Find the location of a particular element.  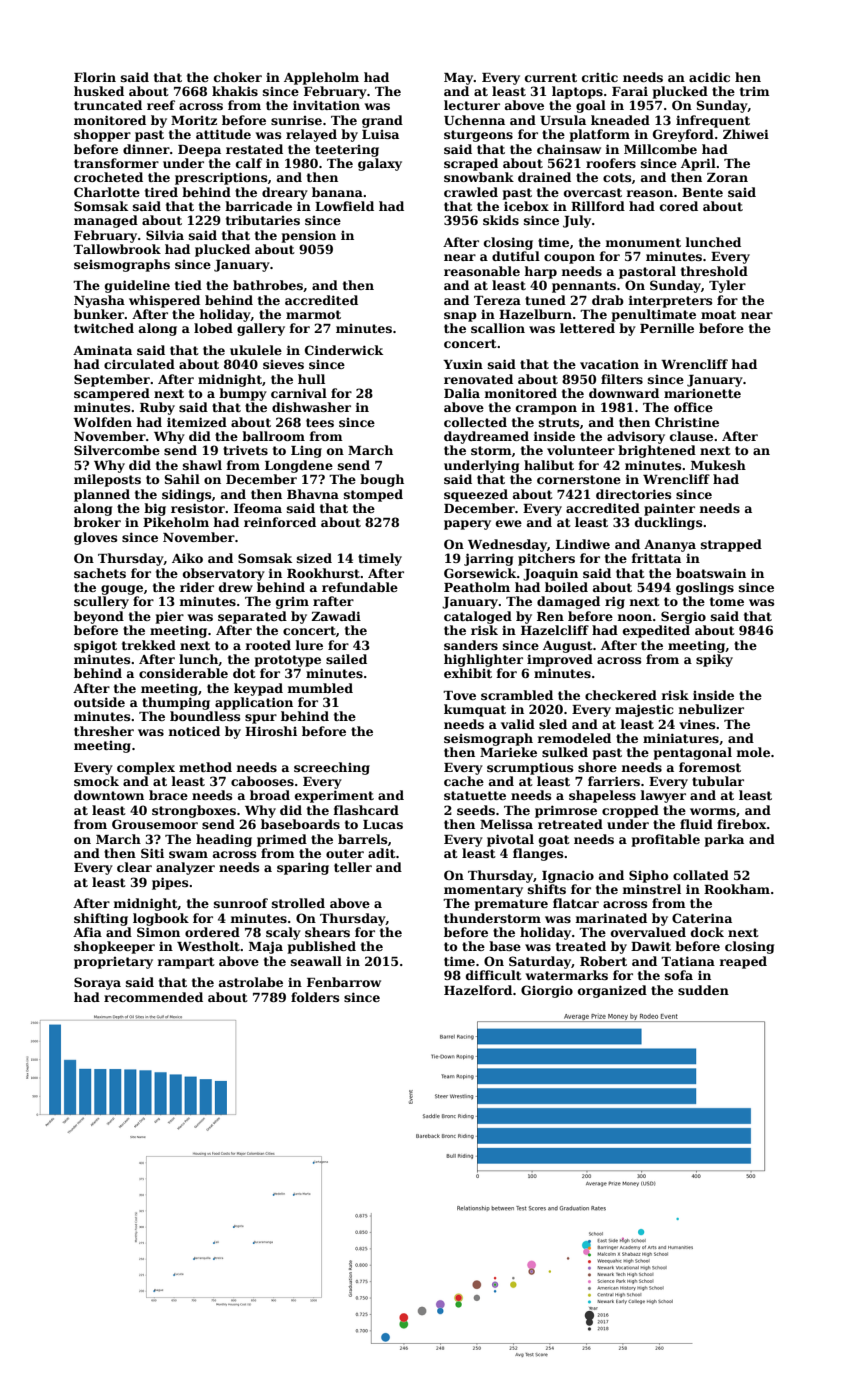

daydreamed is located at coordinates (486, 437).
